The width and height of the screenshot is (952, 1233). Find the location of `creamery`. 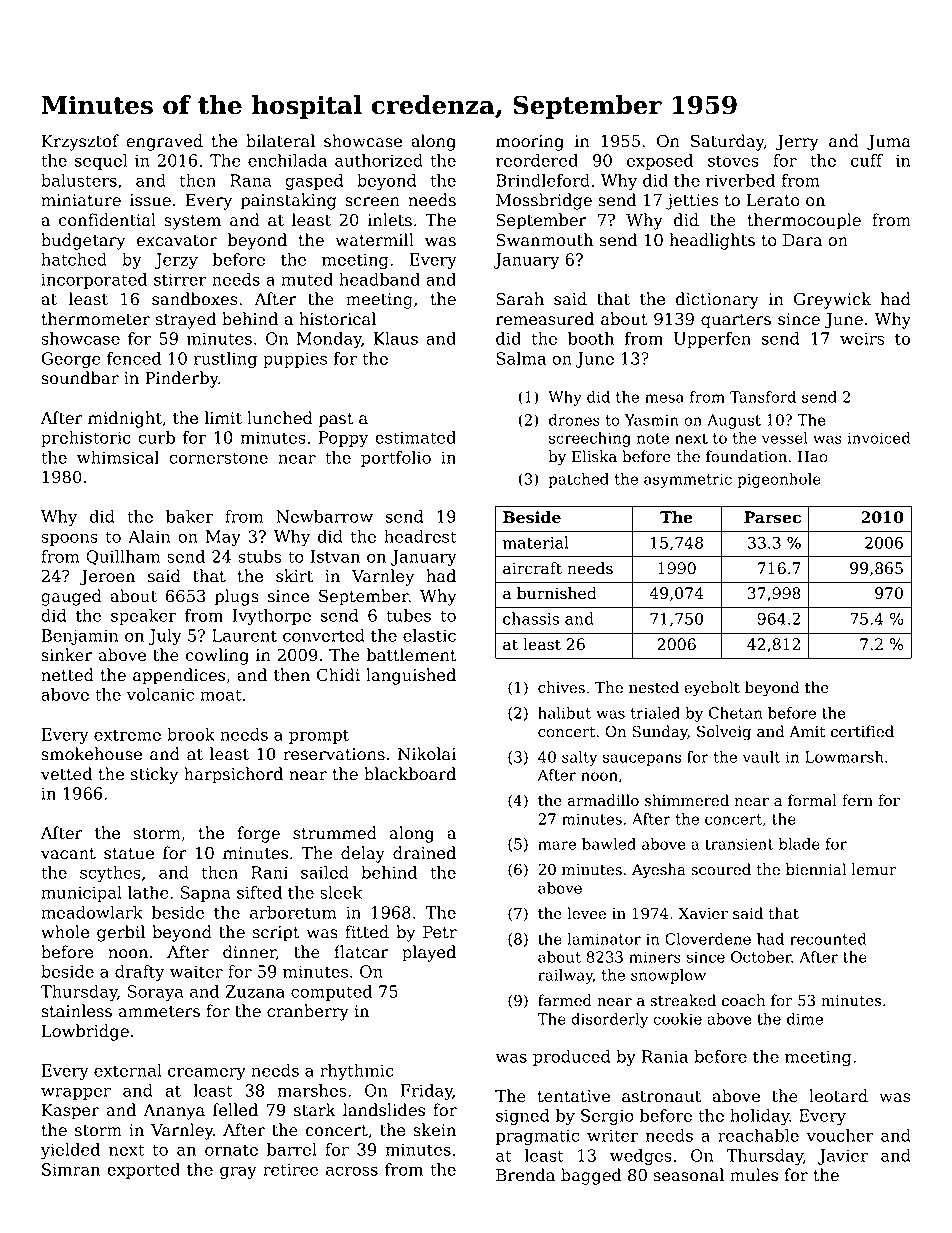

creamery is located at coordinates (207, 1073).
